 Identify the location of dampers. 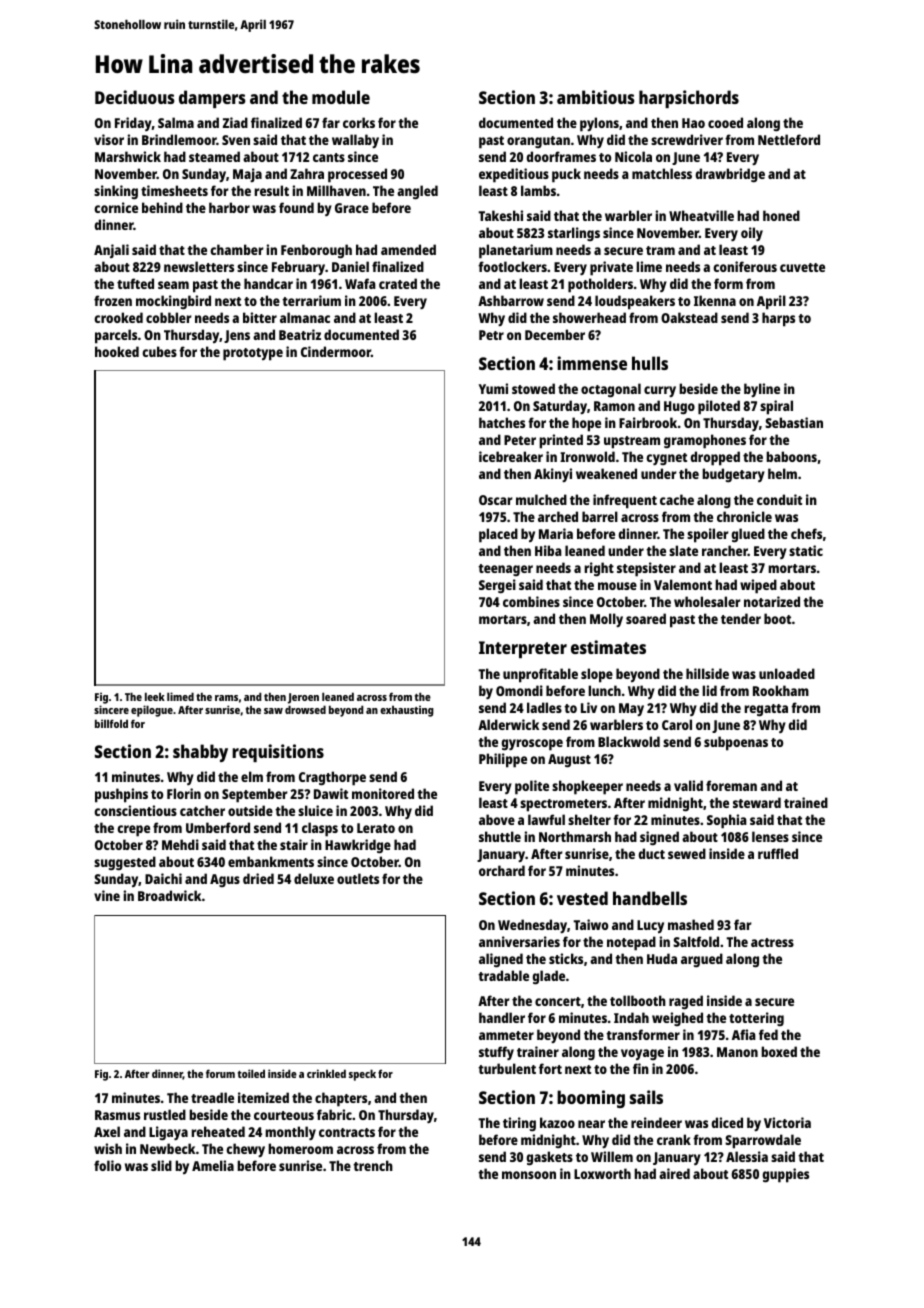
(212, 99).
